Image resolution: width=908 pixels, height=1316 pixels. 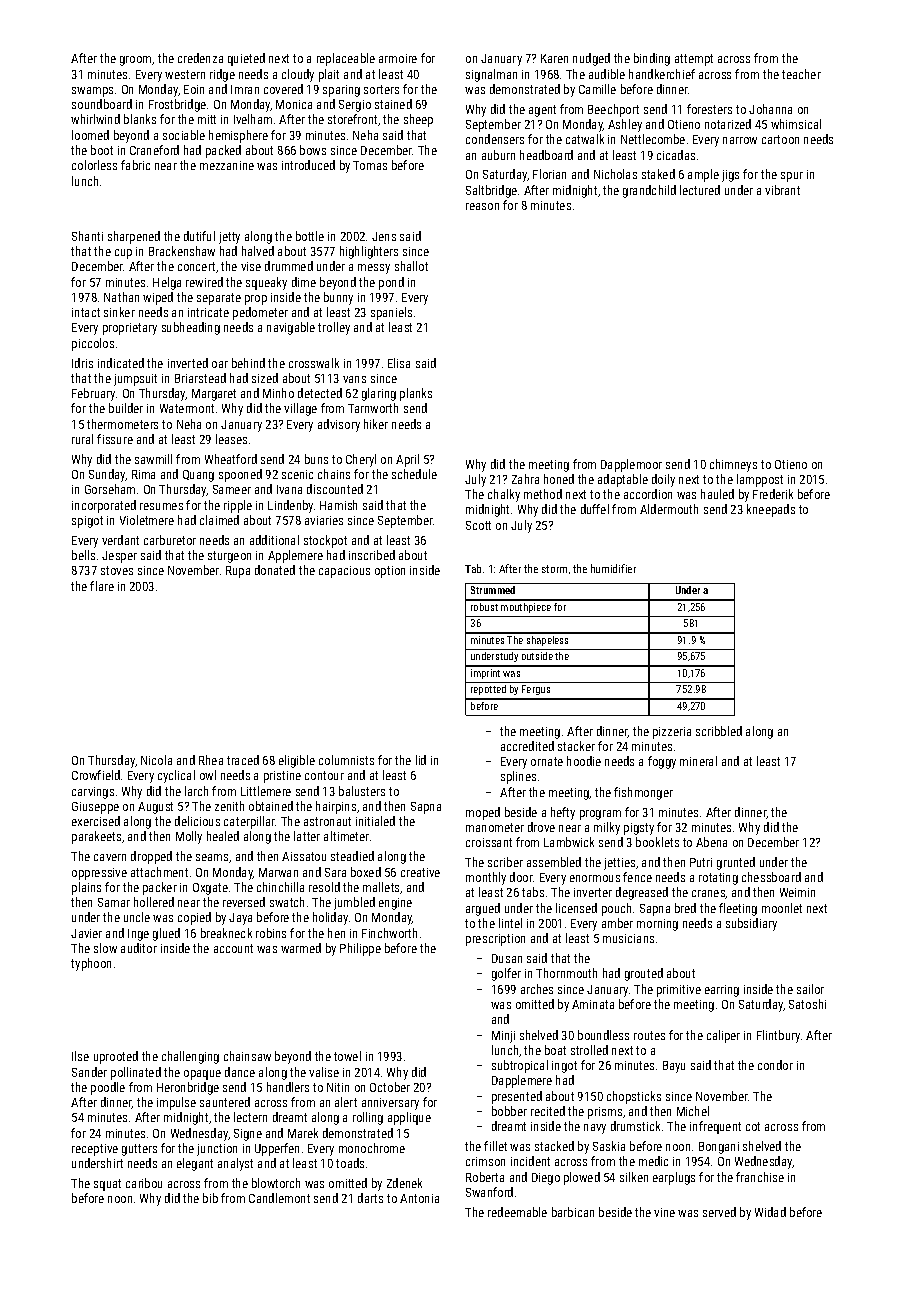 What do you see at coordinates (190, 1057) in the screenshot?
I see `challenging` at bounding box center [190, 1057].
